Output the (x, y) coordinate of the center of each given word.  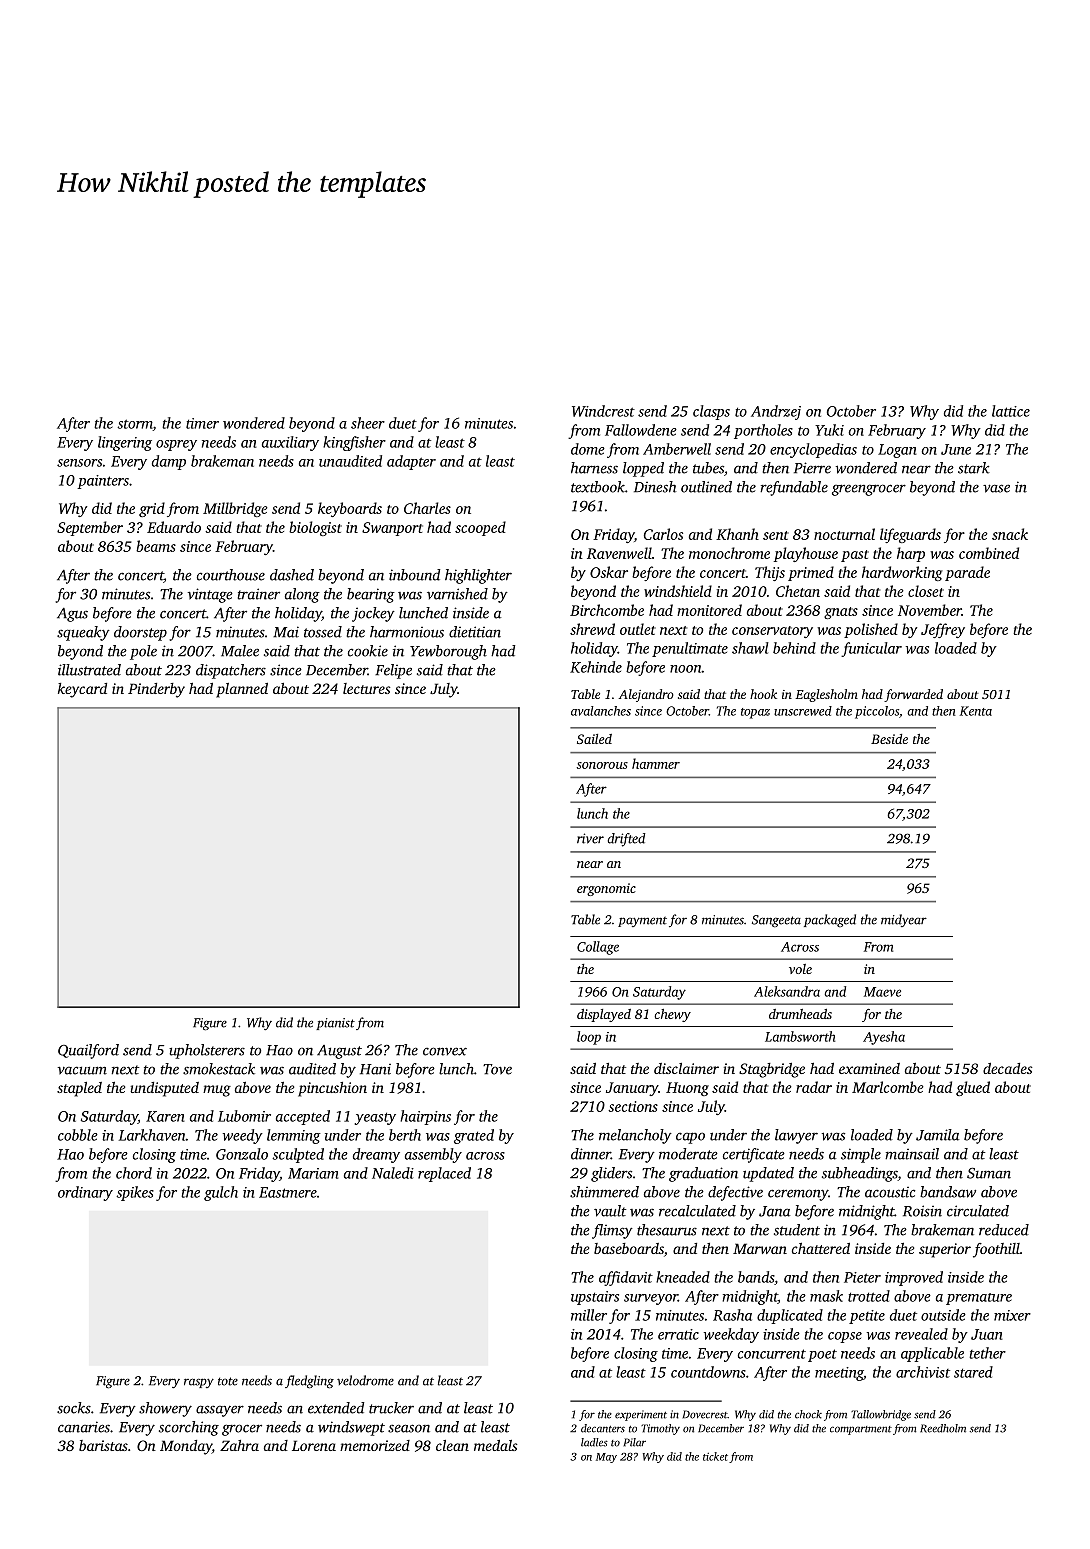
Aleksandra (787, 991)
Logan (897, 451)
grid (152, 509)
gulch (221, 1193)
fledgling (309, 1382)
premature (979, 1299)
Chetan (798, 591)
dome (588, 449)
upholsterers (207, 1051)
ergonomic (606, 889)
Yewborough (448, 652)
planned (242, 690)
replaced (444, 1174)
